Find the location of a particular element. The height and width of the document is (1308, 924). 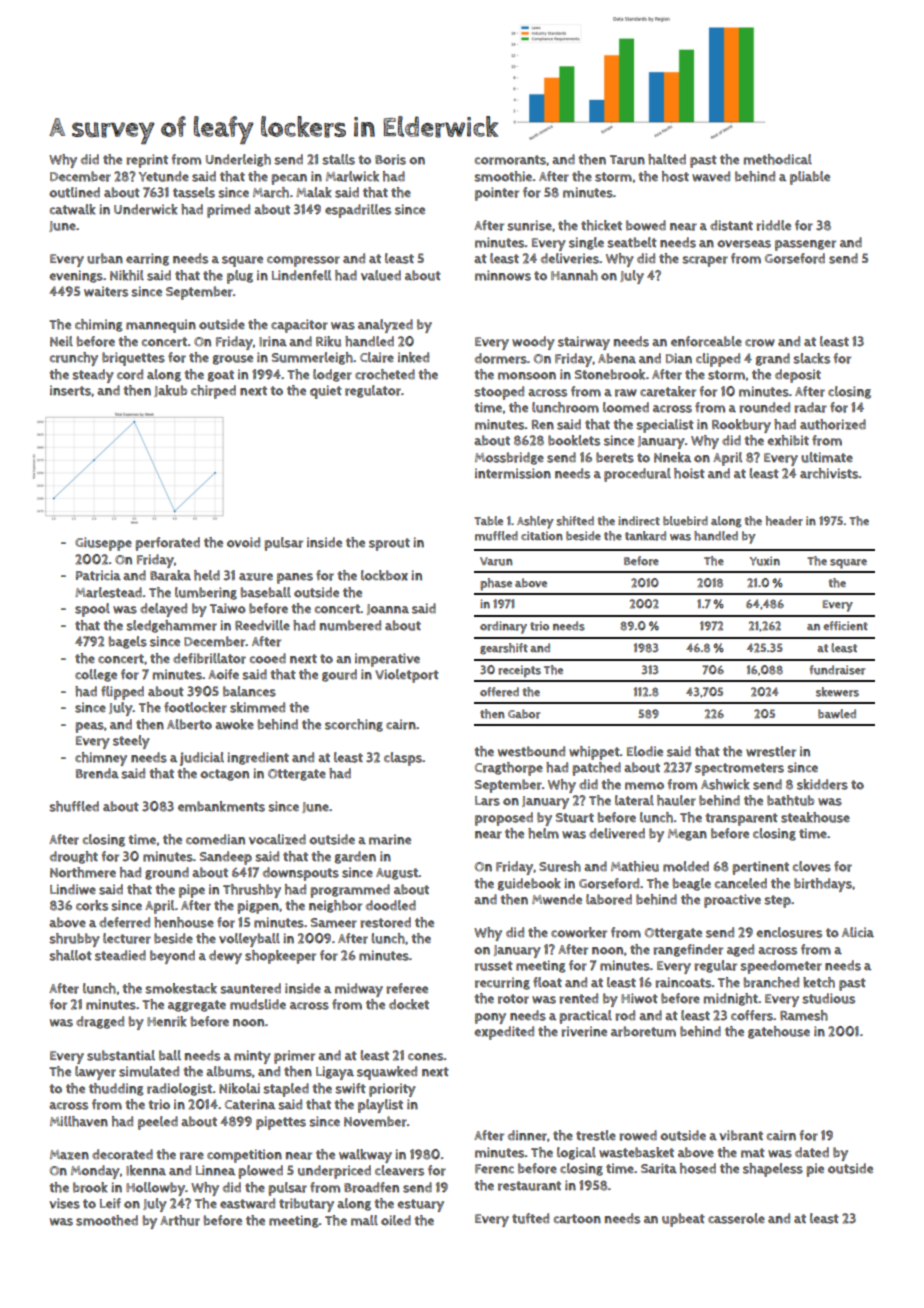

patched is located at coordinates (596, 769).
